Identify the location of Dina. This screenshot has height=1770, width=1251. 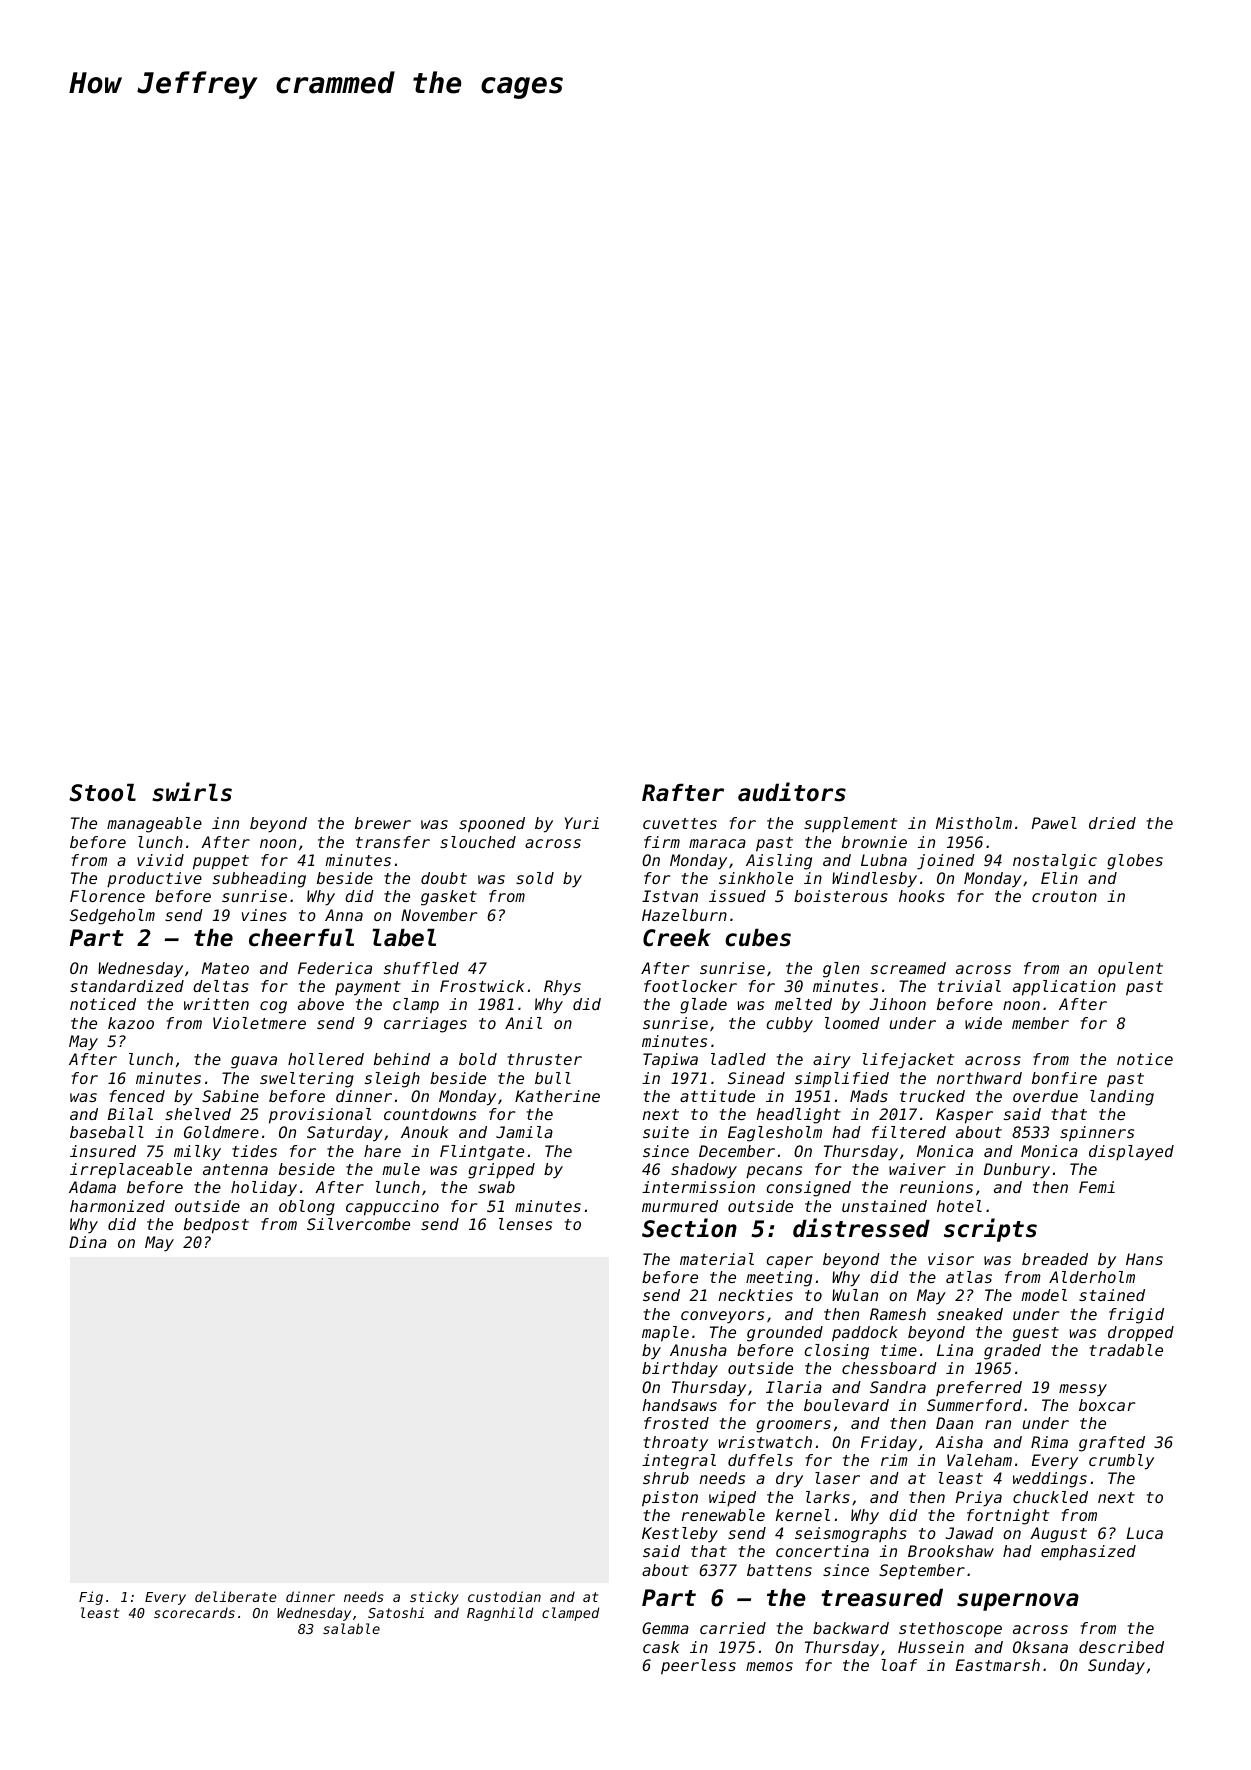
(88, 1242).
